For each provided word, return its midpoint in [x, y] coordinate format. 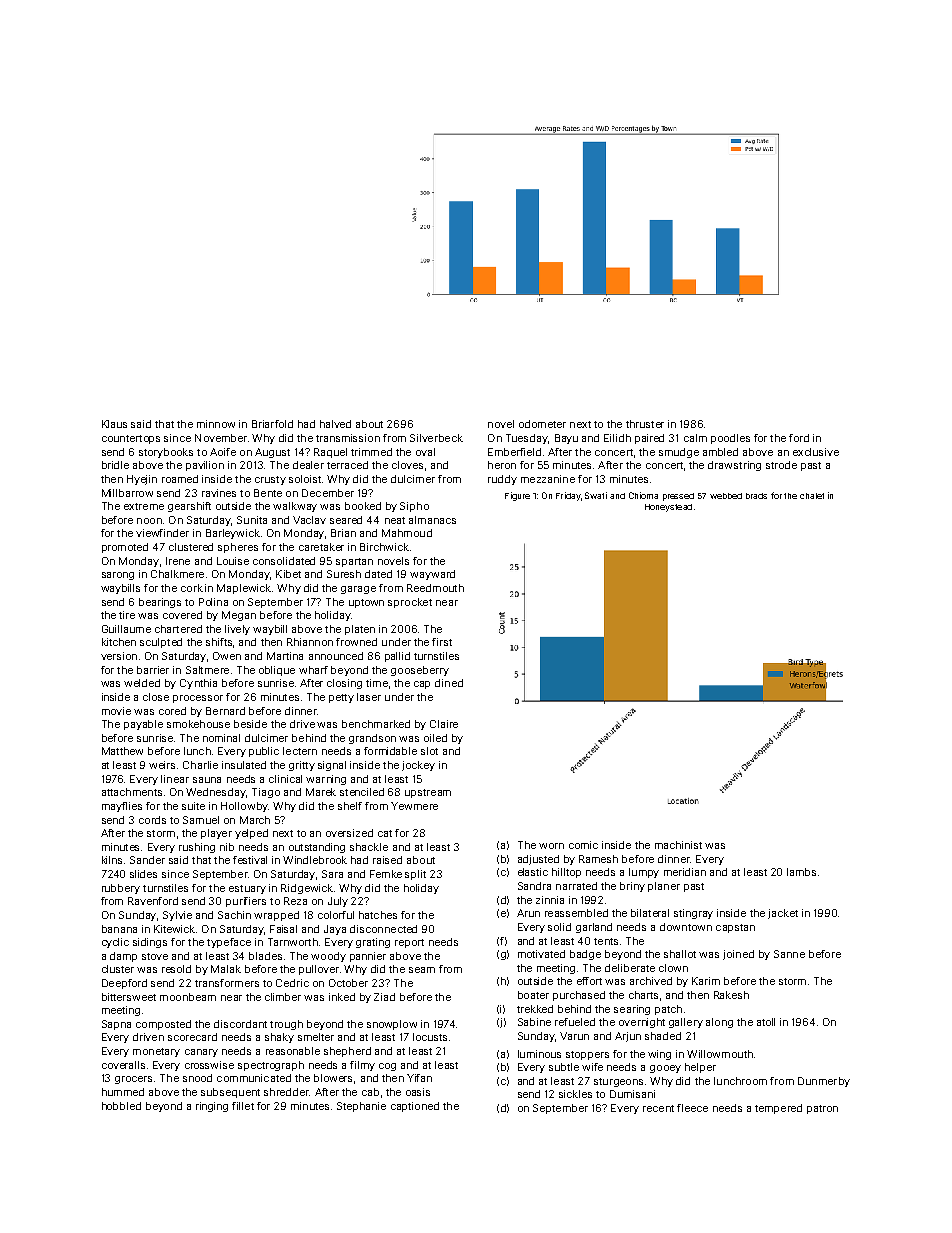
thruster [645, 424]
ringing [212, 1107]
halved [335, 424]
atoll [766, 1022]
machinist [678, 845]
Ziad [384, 997]
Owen [227, 656]
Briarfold [272, 424]
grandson [372, 739]
